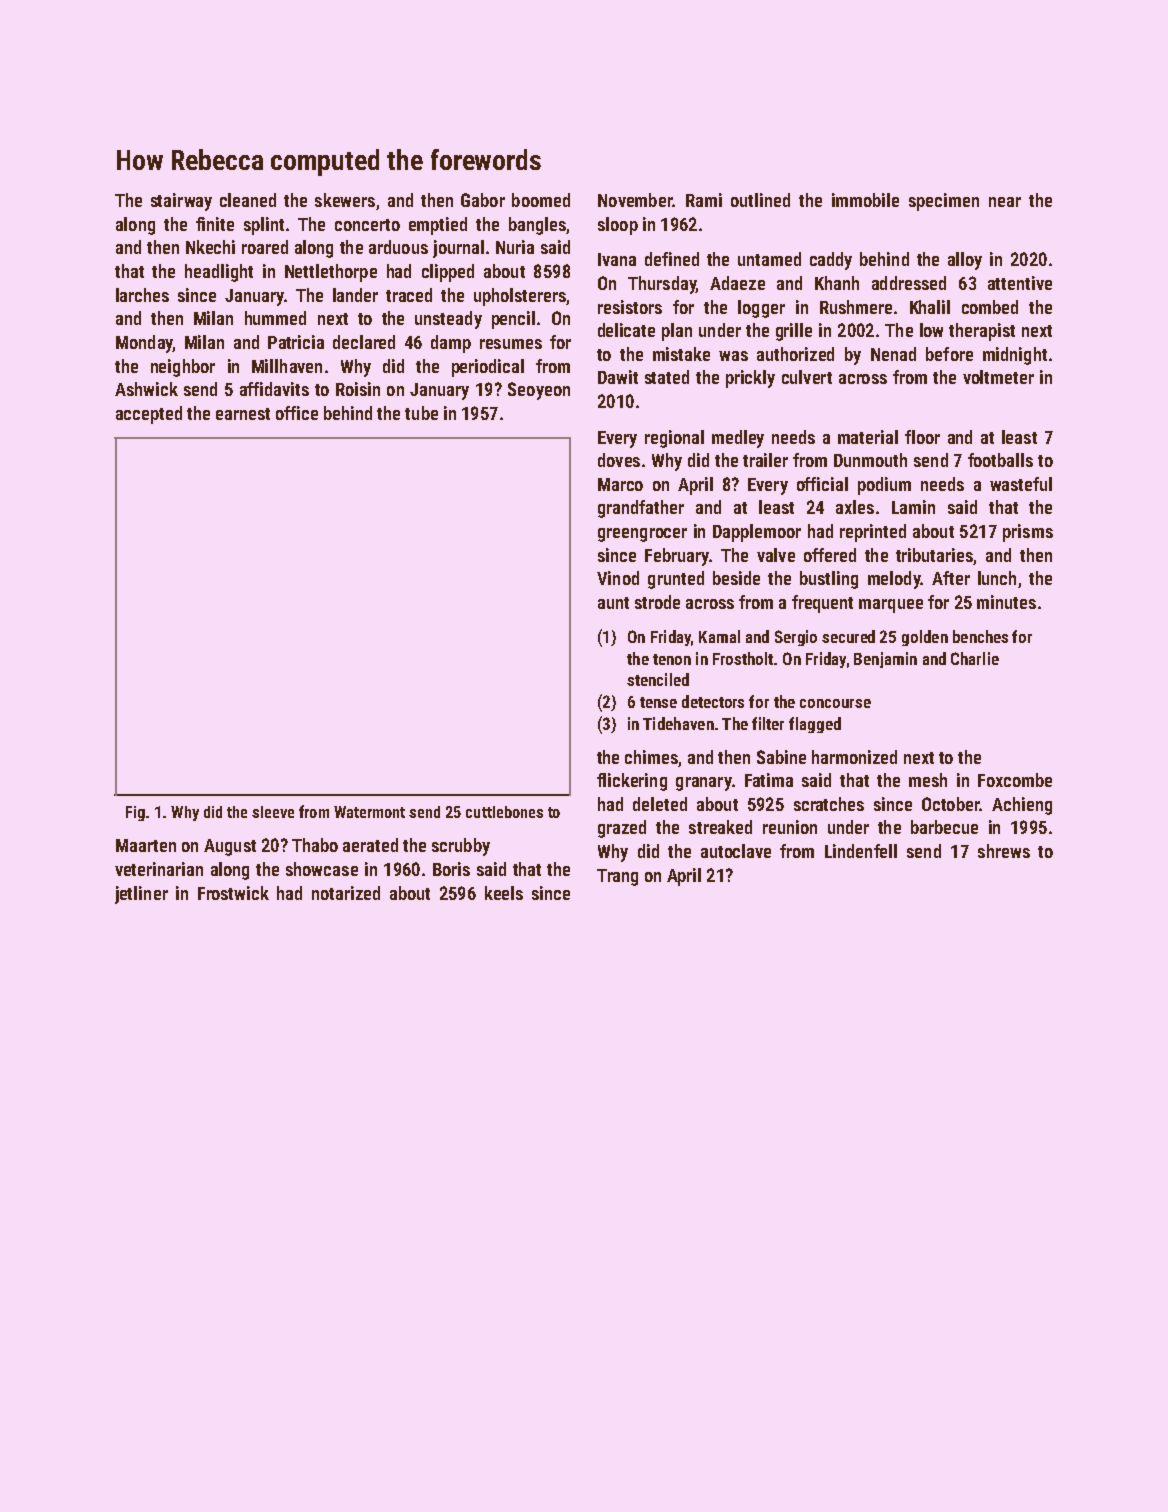 Image resolution: width=1168 pixels, height=1512 pixels. What do you see at coordinates (658, 679) in the screenshot?
I see `stenciled` at bounding box center [658, 679].
